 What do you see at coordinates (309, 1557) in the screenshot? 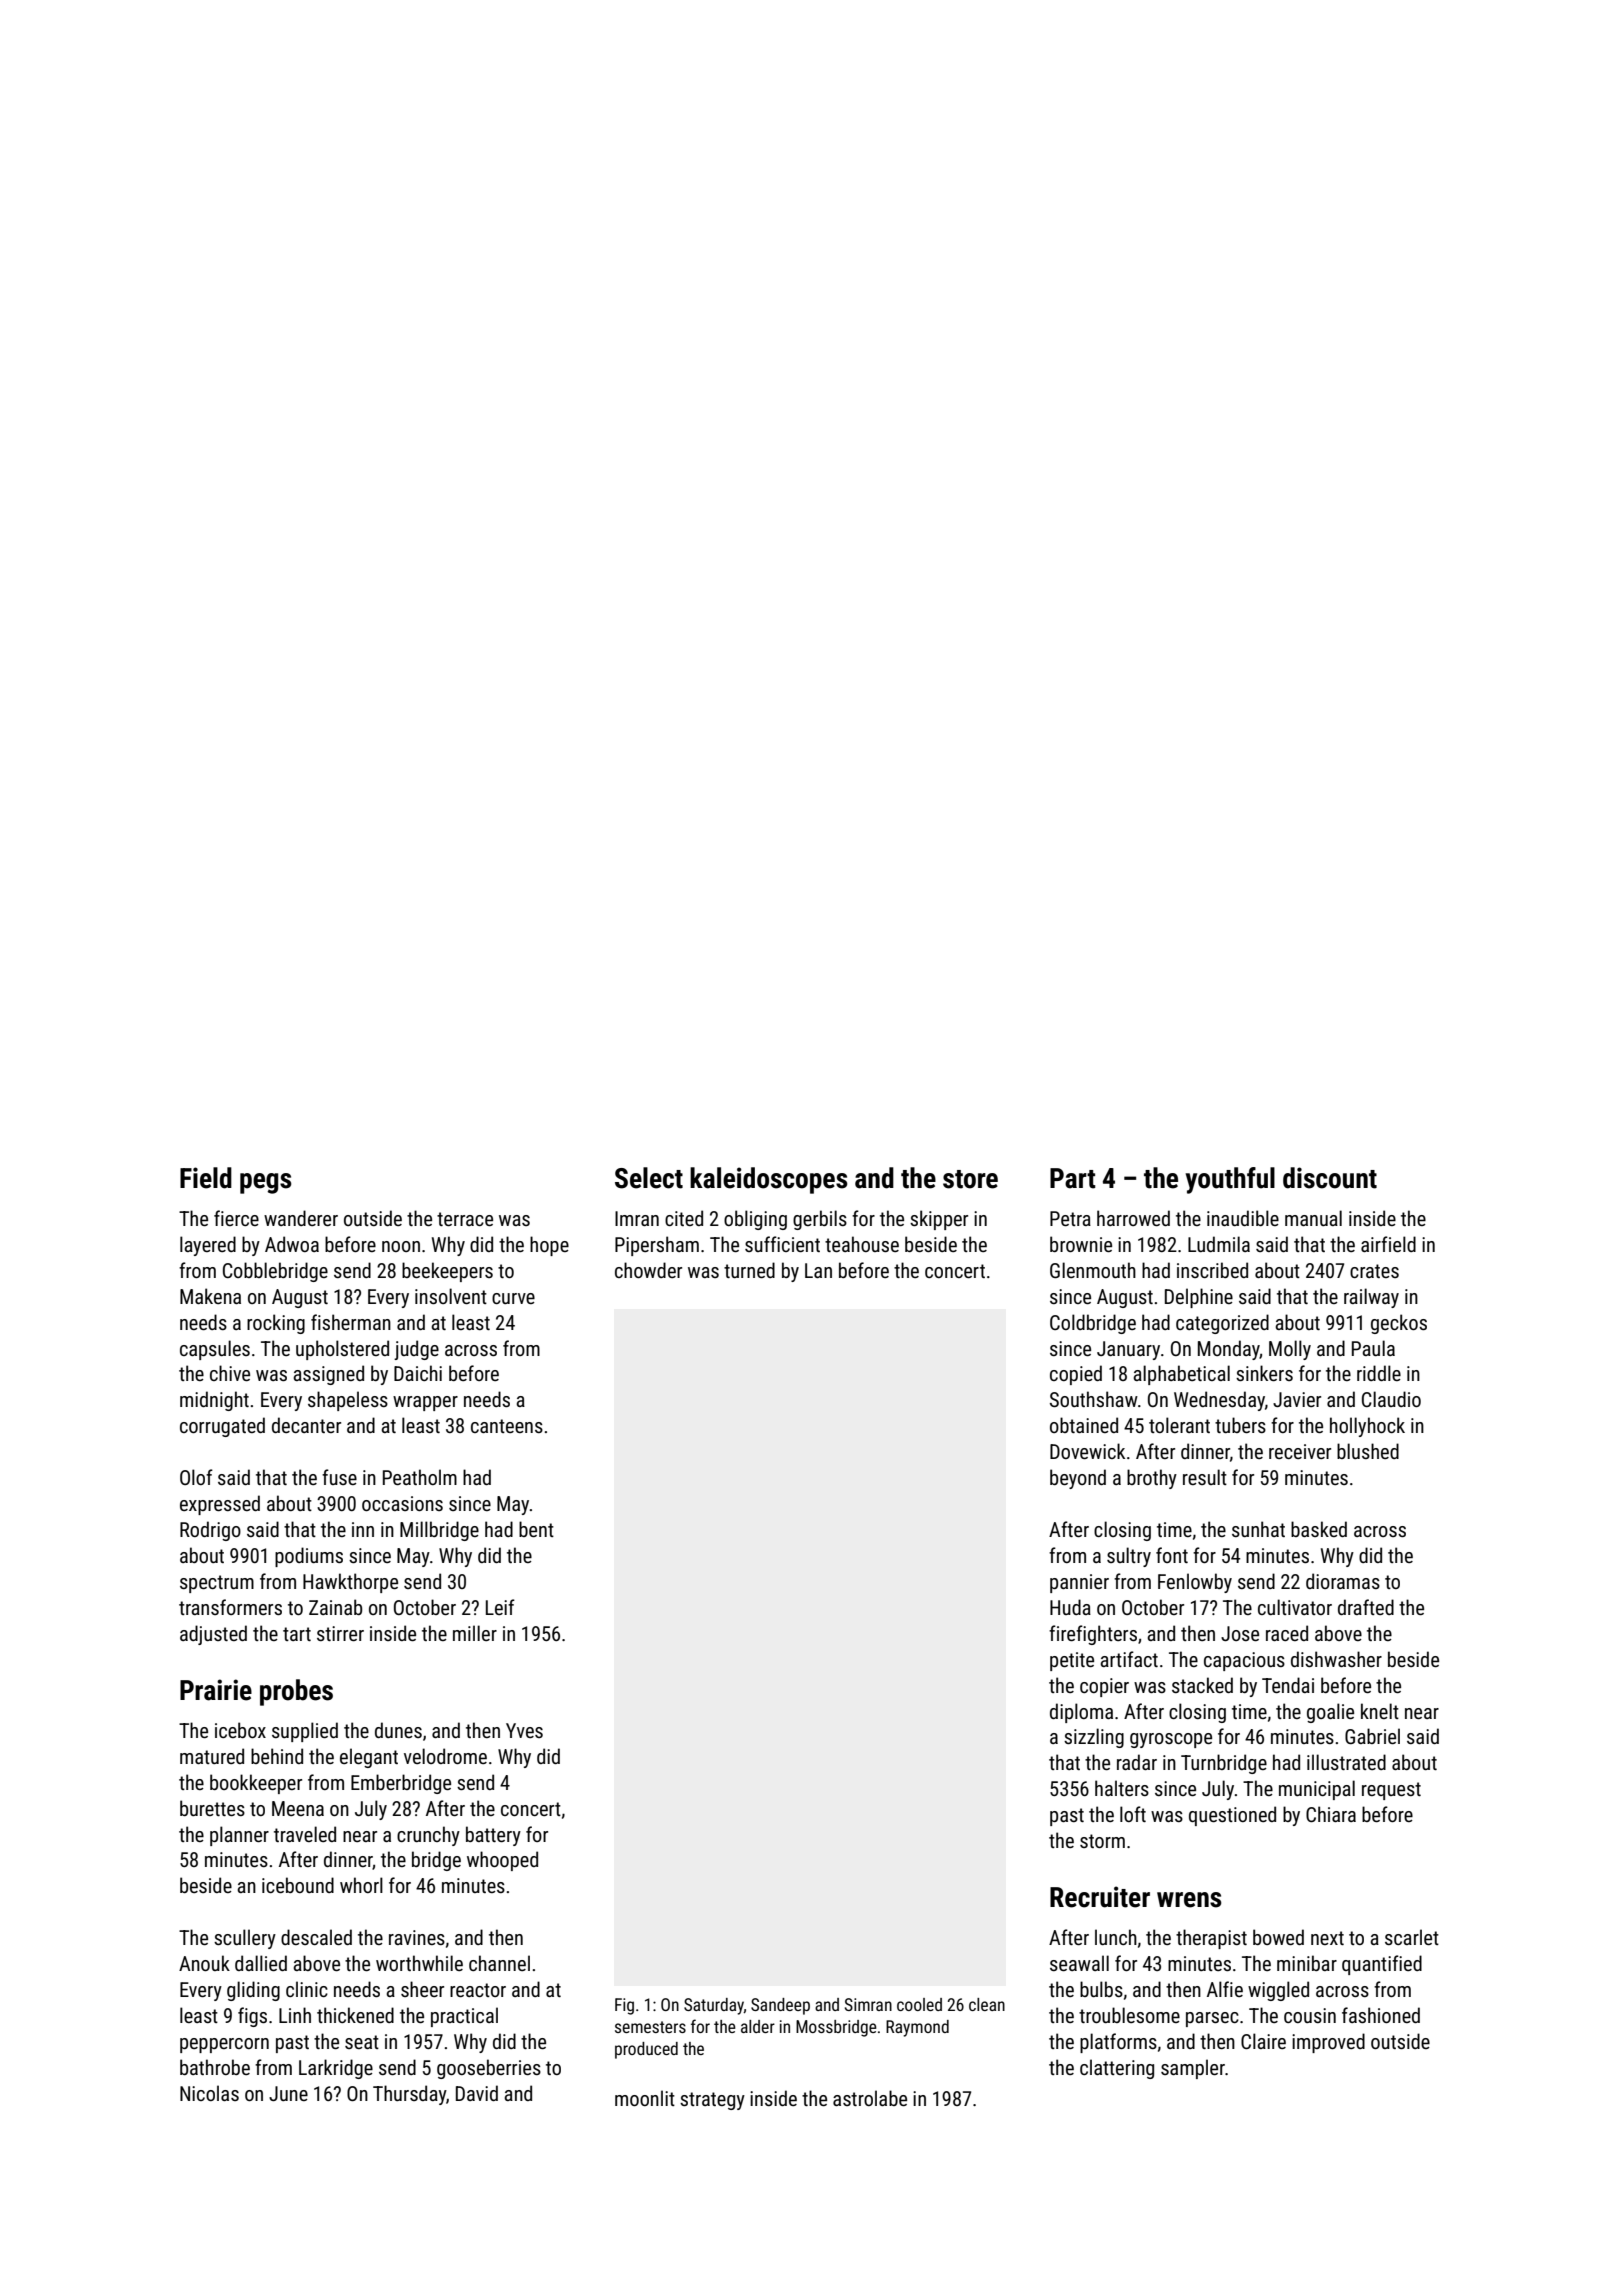
I see `podiums` at bounding box center [309, 1557].
